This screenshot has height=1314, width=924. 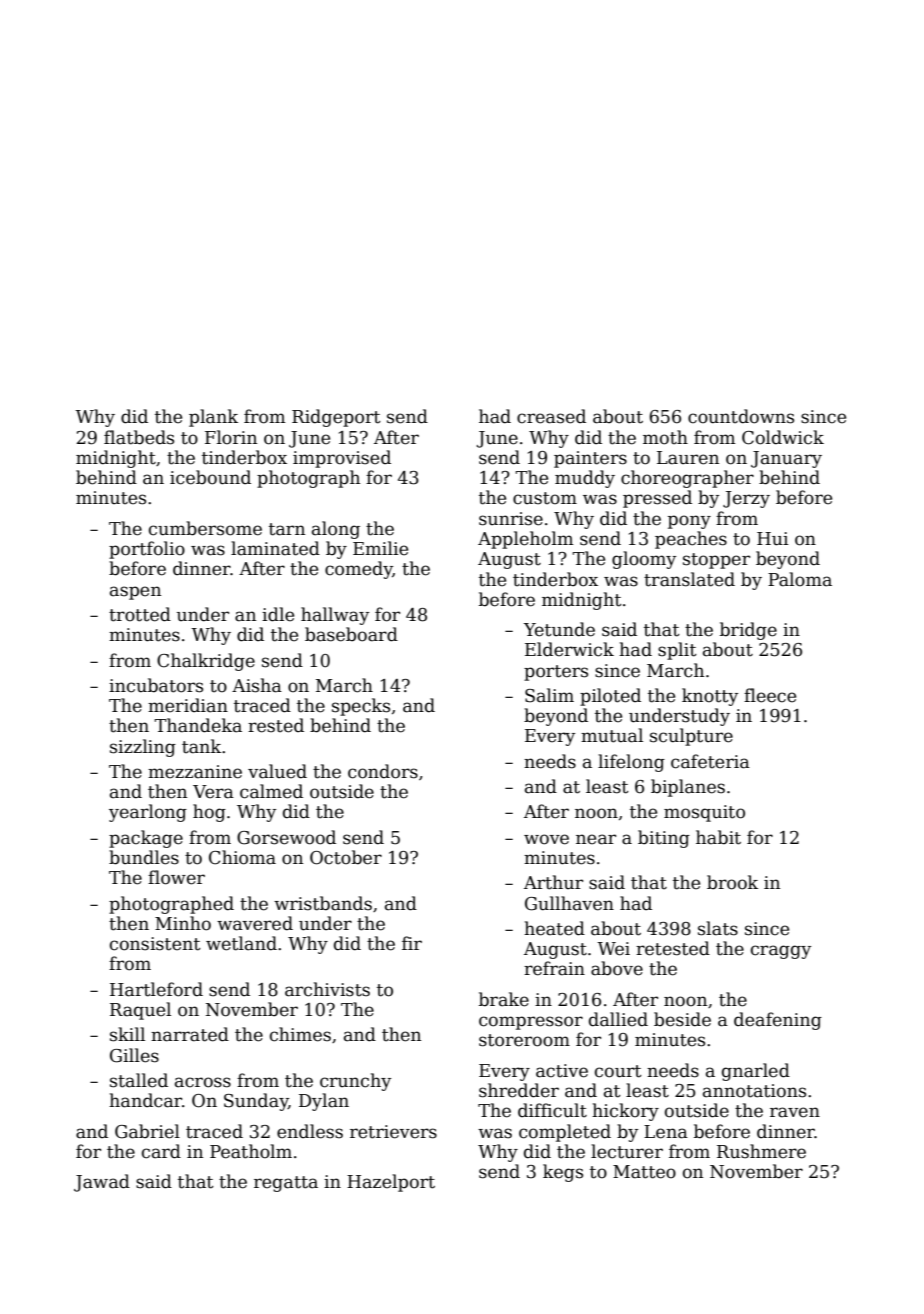 I want to click on bundles, so click(x=144, y=857).
